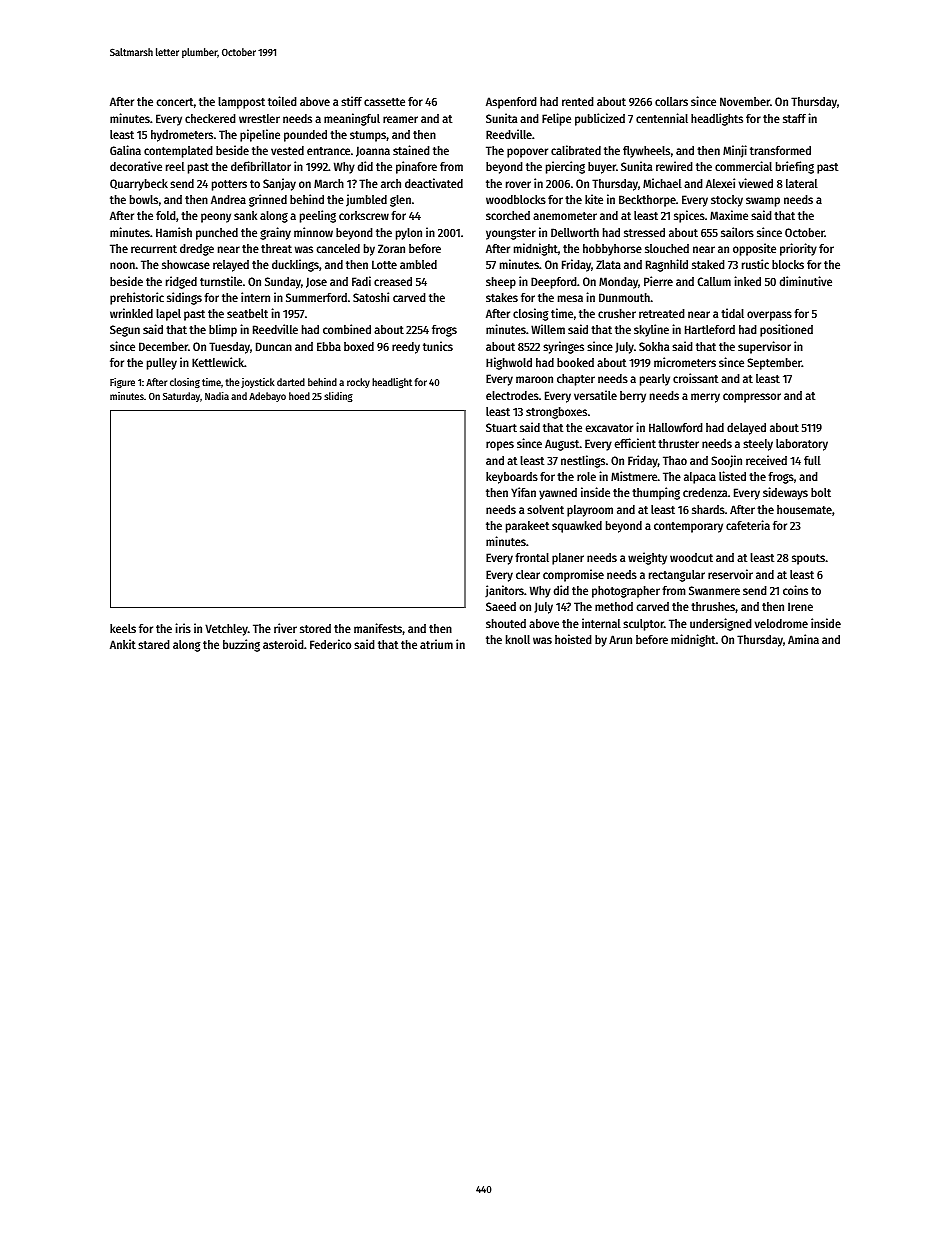 This document has height=1233, width=952. Describe the element at coordinates (578, 101) in the document. I see `rented` at that location.
